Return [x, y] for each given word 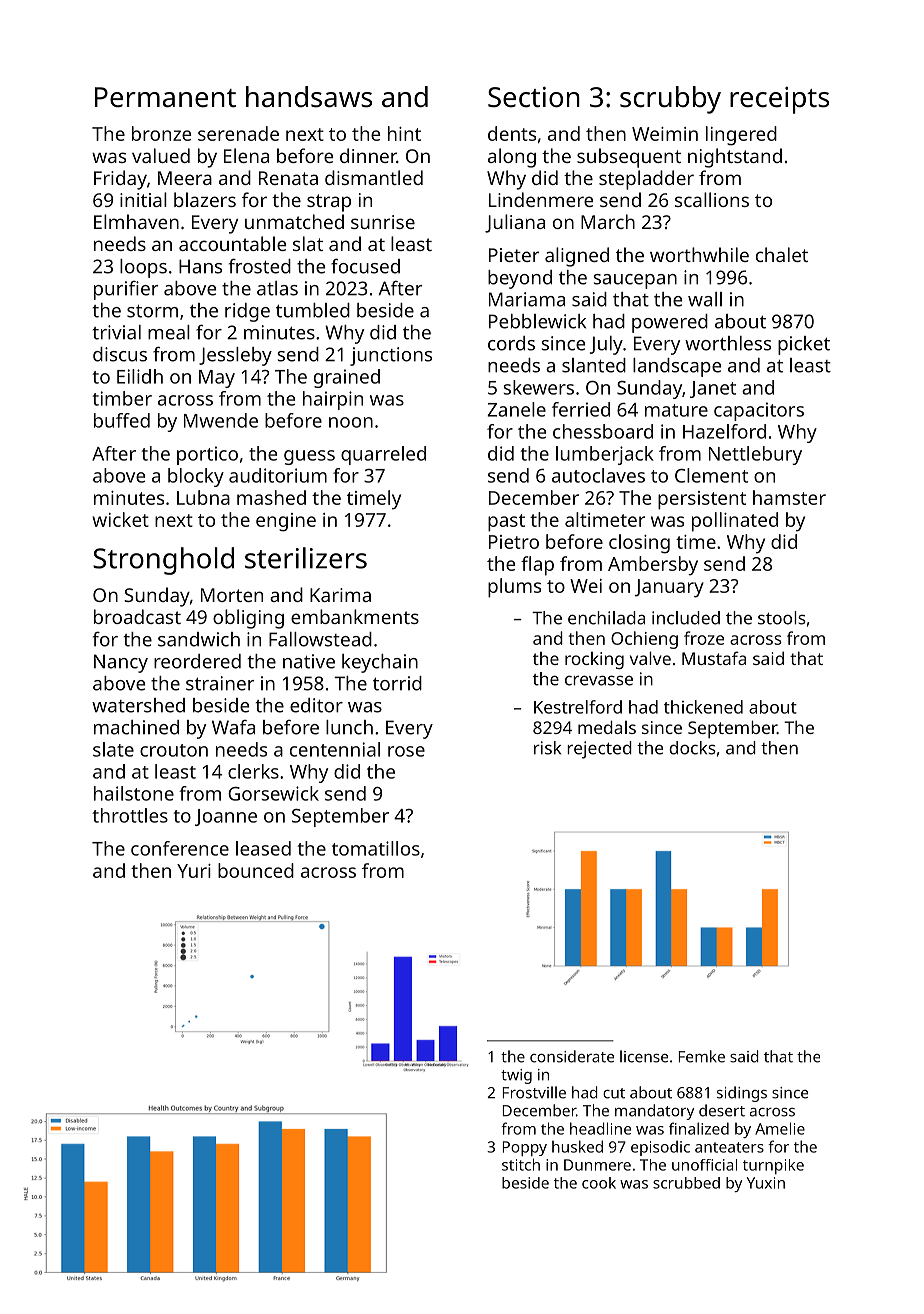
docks [692, 748]
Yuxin [766, 1183]
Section [534, 97]
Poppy [525, 1148]
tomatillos [376, 848]
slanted [594, 365]
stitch [521, 1164]
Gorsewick [273, 793]
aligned [577, 257]
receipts [779, 100]
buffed [122, 420]
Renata [288, 178]
